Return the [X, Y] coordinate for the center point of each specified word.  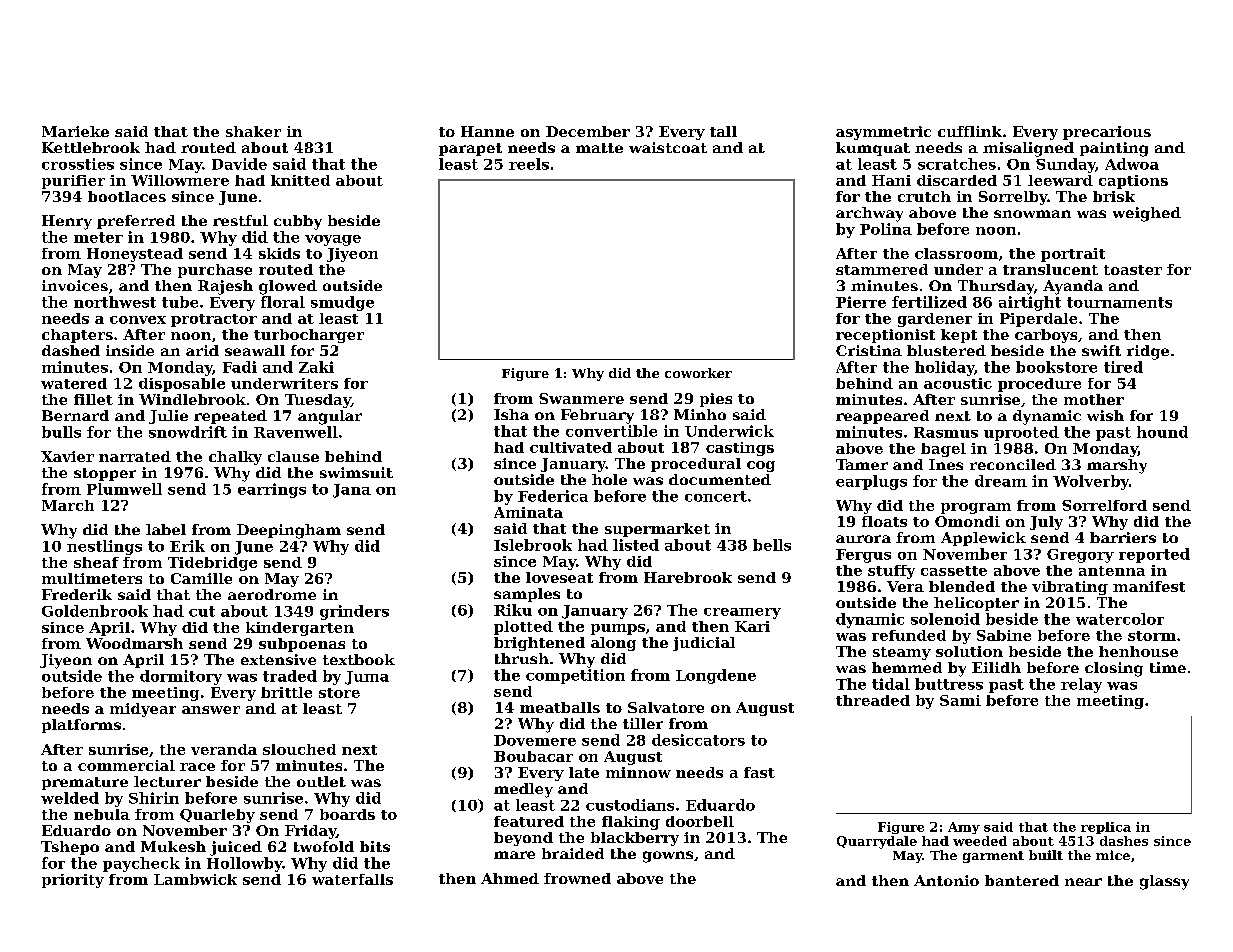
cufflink [970, 131]
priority [73, 881]
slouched [299, 749]
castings [740, 449]
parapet [470, 149]
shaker [253, 131]
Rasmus [946, 432]
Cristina [869, 350]
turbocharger [309, 336]
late [584, 772]
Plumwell [124, 489]
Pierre [861, 302]
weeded [980, 841]
